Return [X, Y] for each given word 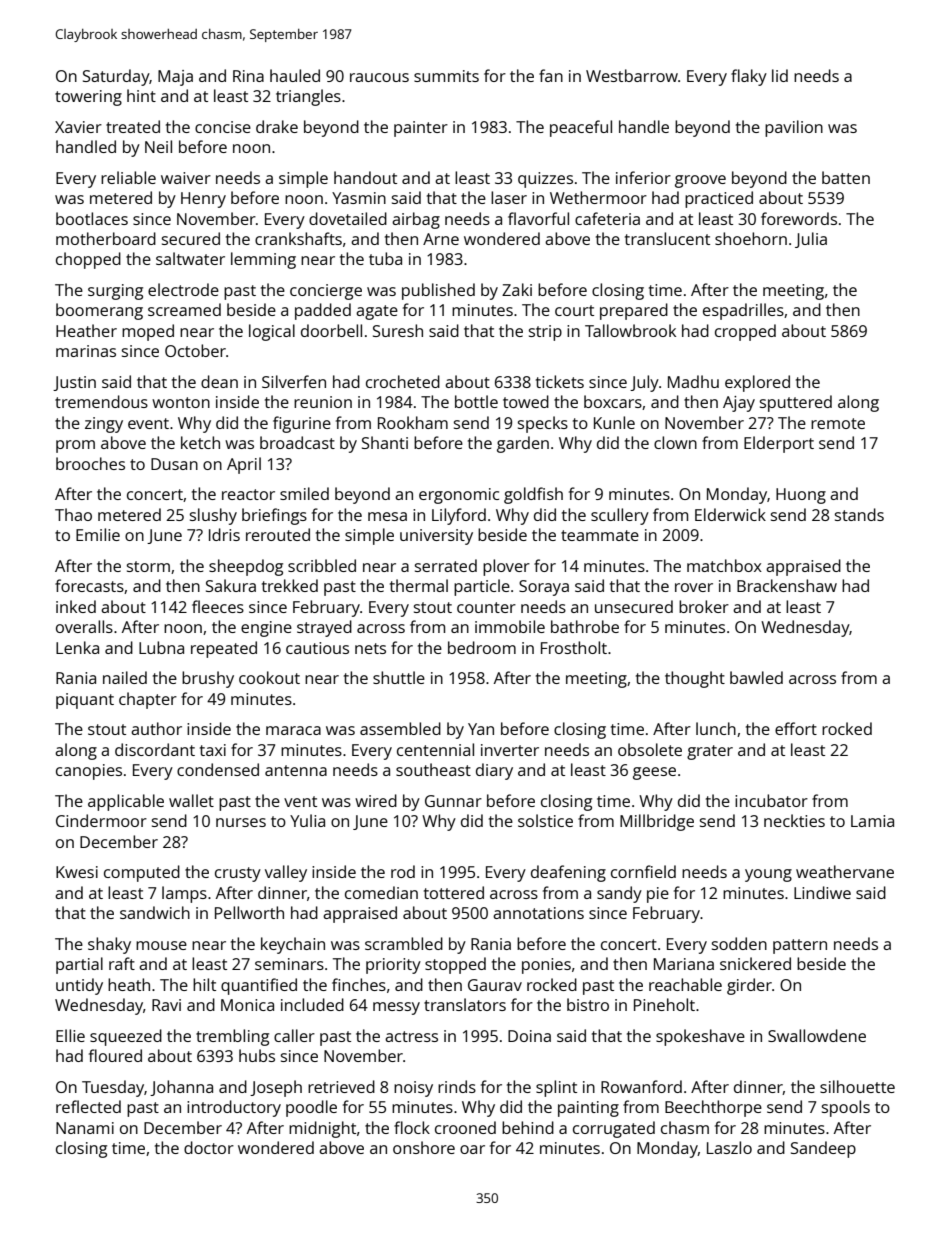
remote [838, 423]
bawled [756, 677]
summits [446, 76]
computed [142, 873]
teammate [600, 535]
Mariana [684, 964]
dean [219, 381]
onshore [424, 1147]
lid [780, 75]
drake [277, 126]
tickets [560, 381]
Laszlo [729, 1147]
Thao [73, 514]
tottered [454, 892]
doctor [209, 1147]
